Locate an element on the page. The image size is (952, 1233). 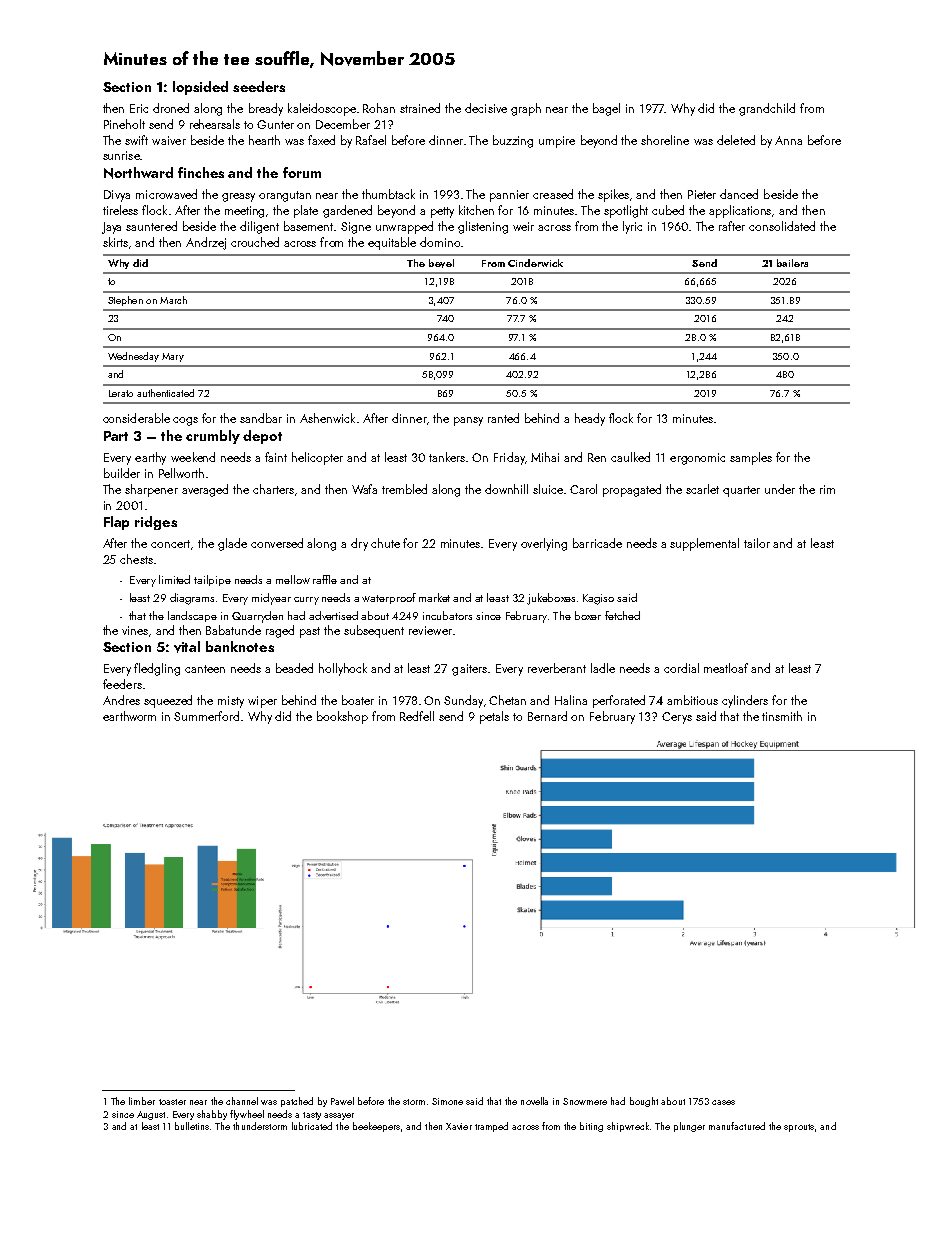
Redfell is located at coordinates (417, 716).
